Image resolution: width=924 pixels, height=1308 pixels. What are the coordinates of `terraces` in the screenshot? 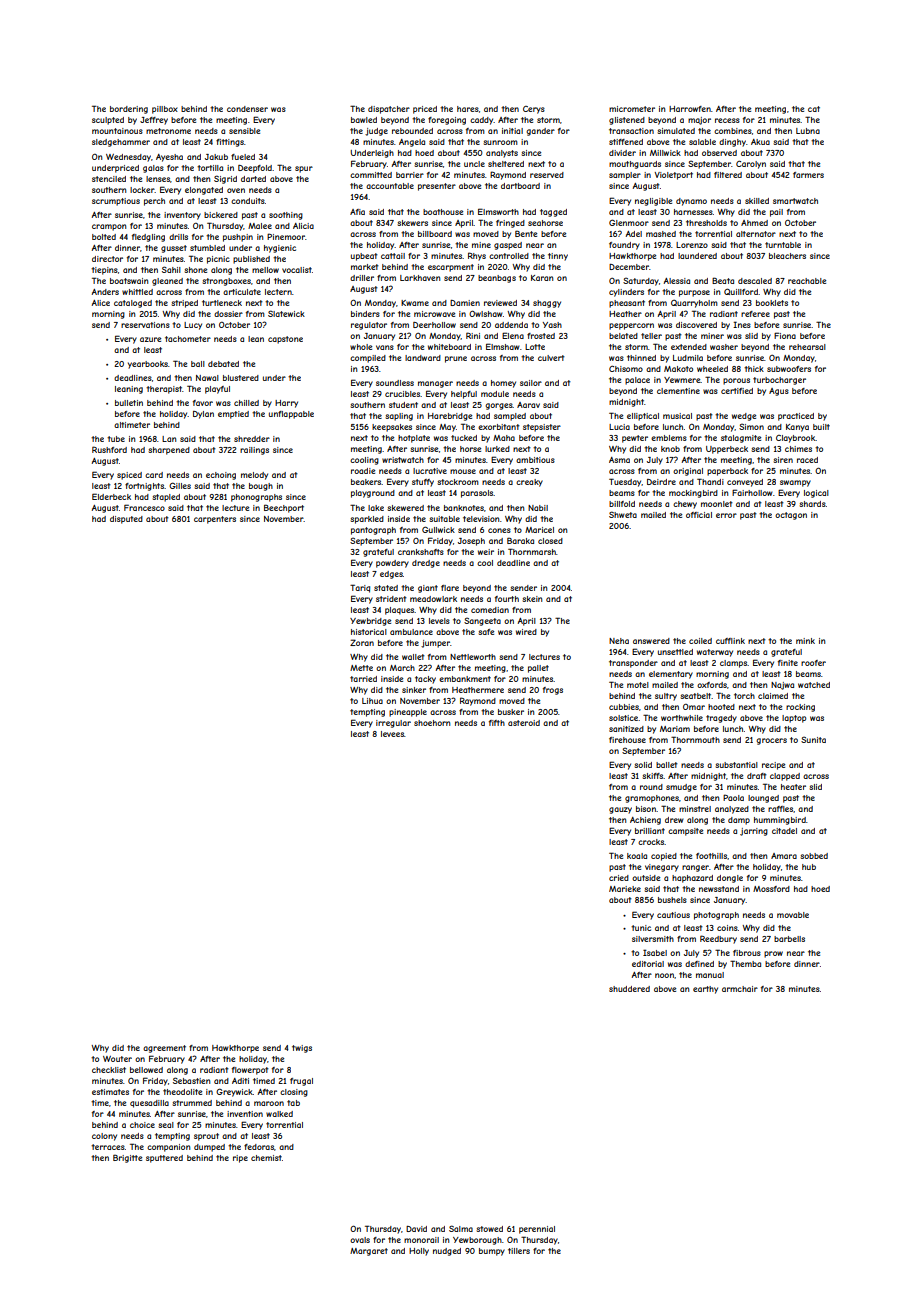 It's located at (108, 1147).
